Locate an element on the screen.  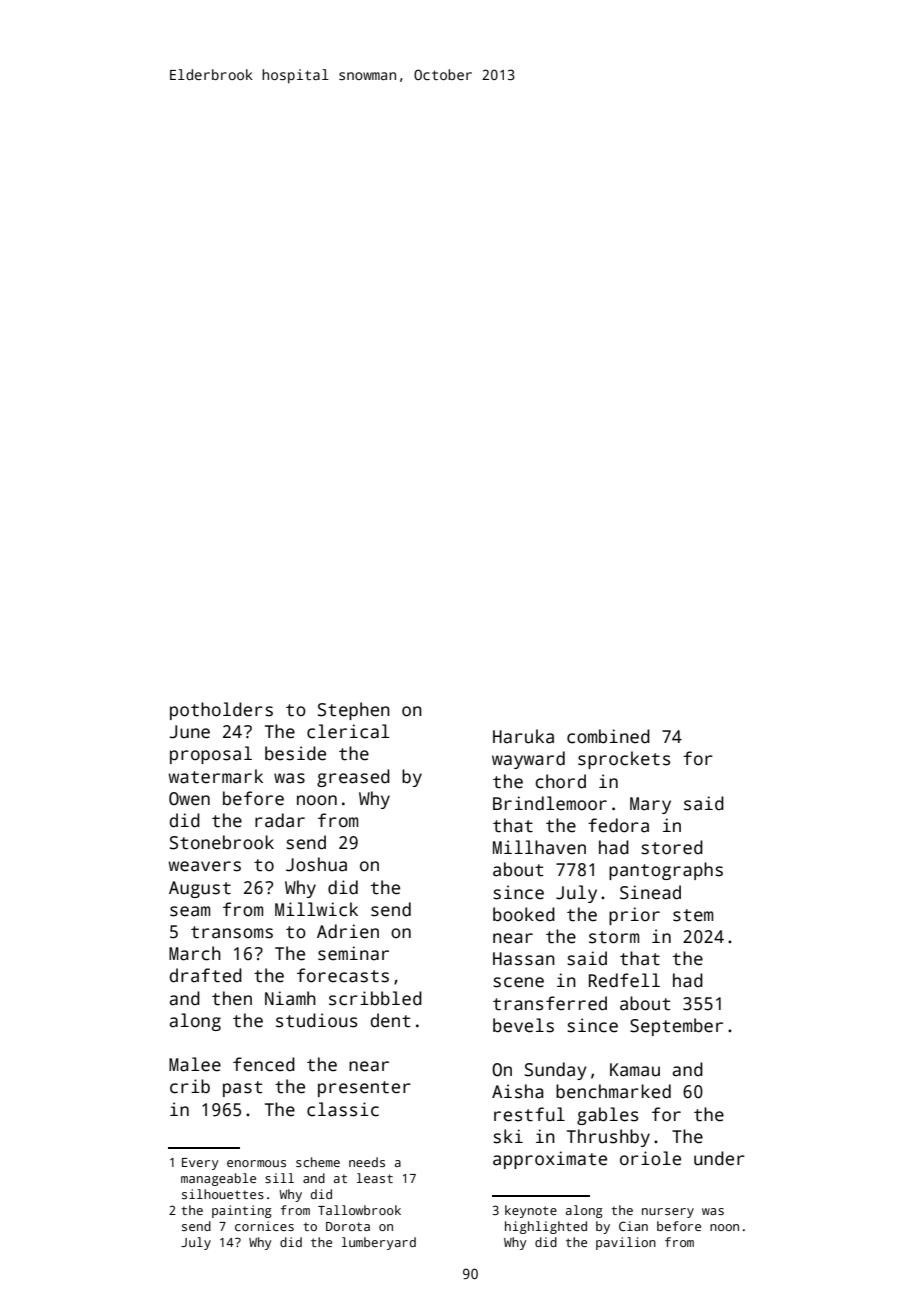
under is located at coordinates (719, 1158).
